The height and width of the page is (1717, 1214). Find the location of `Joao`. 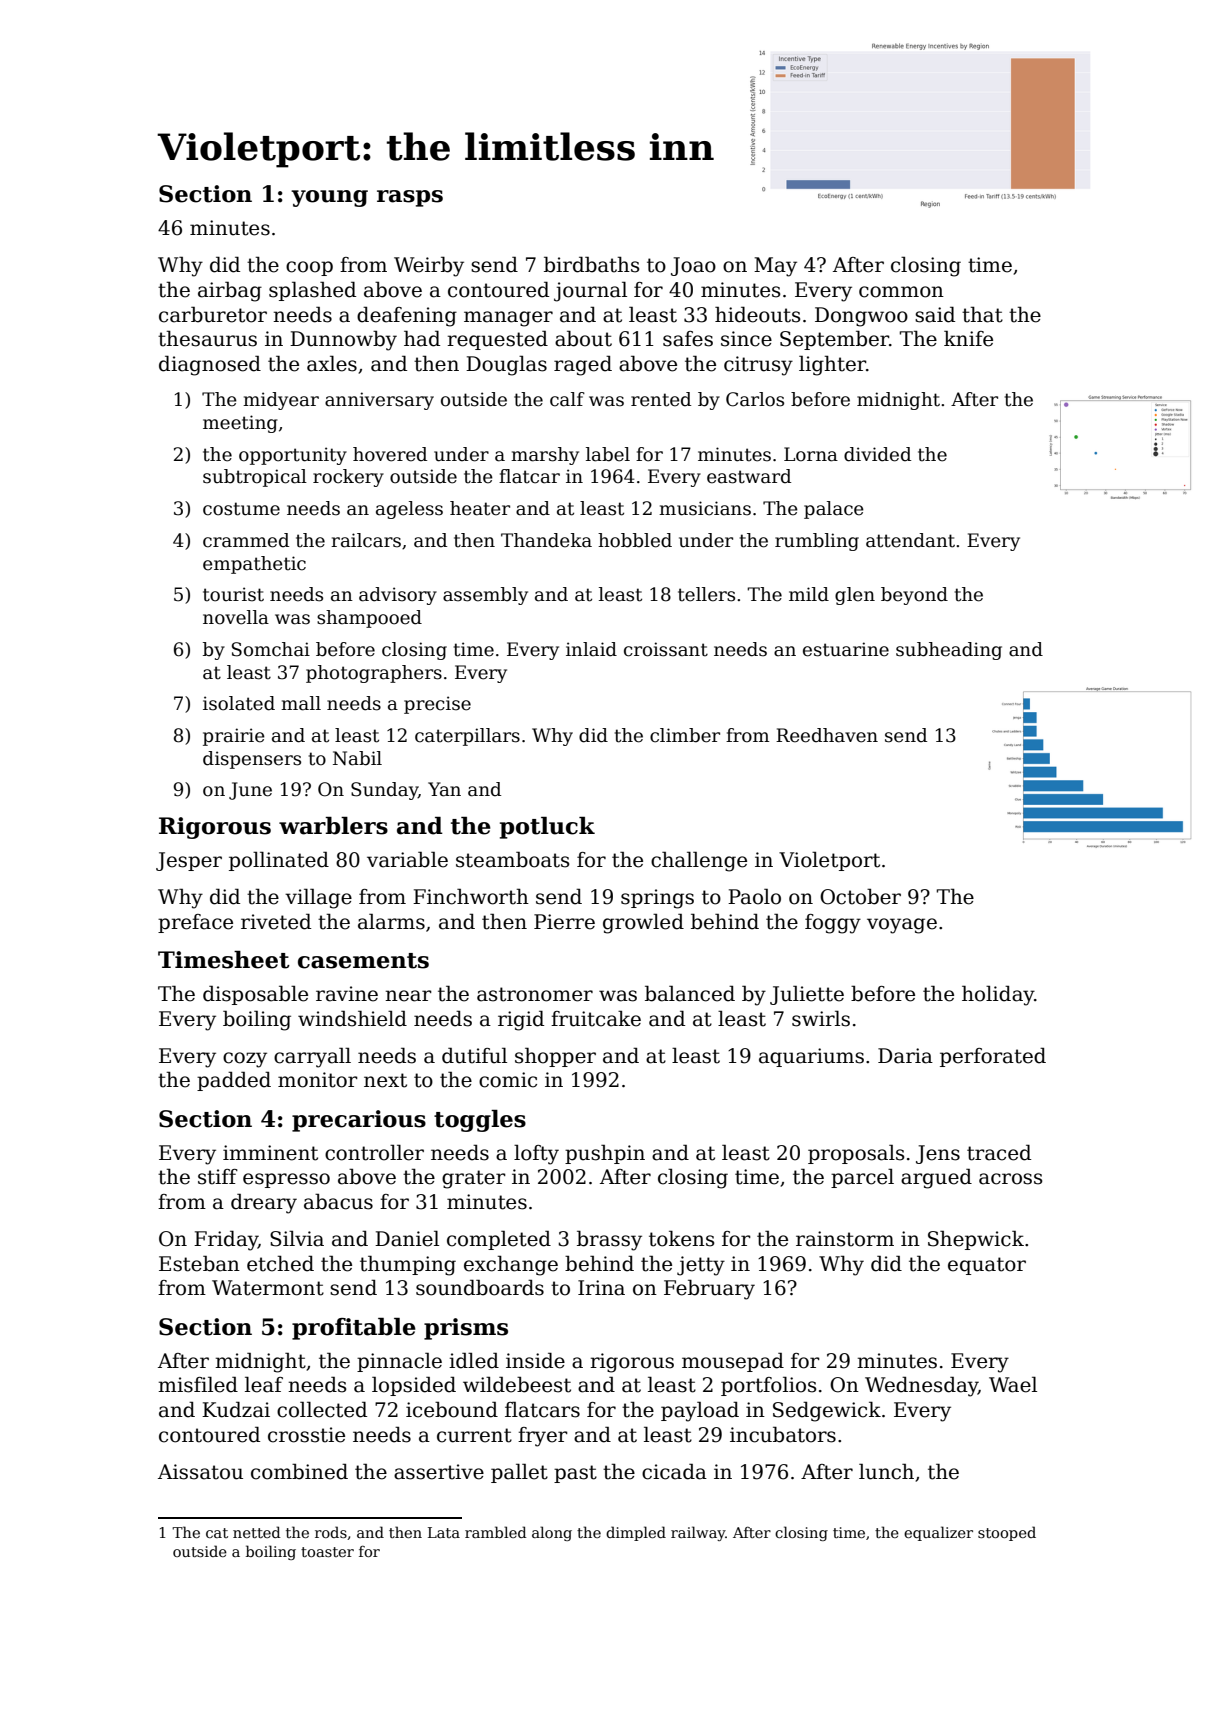

Joao is located at coordinates (693, 266).
